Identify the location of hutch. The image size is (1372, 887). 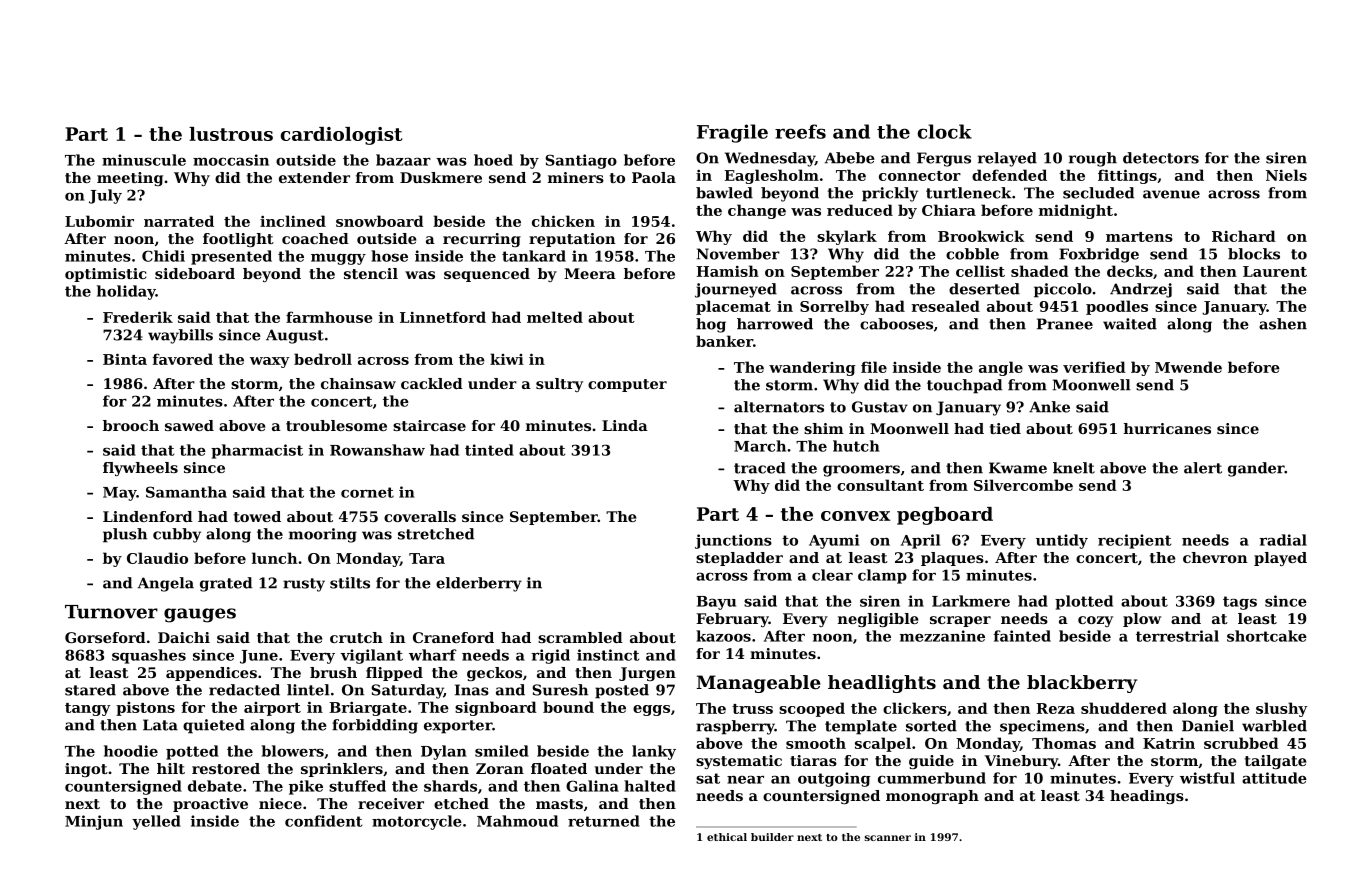
(856, 446).
